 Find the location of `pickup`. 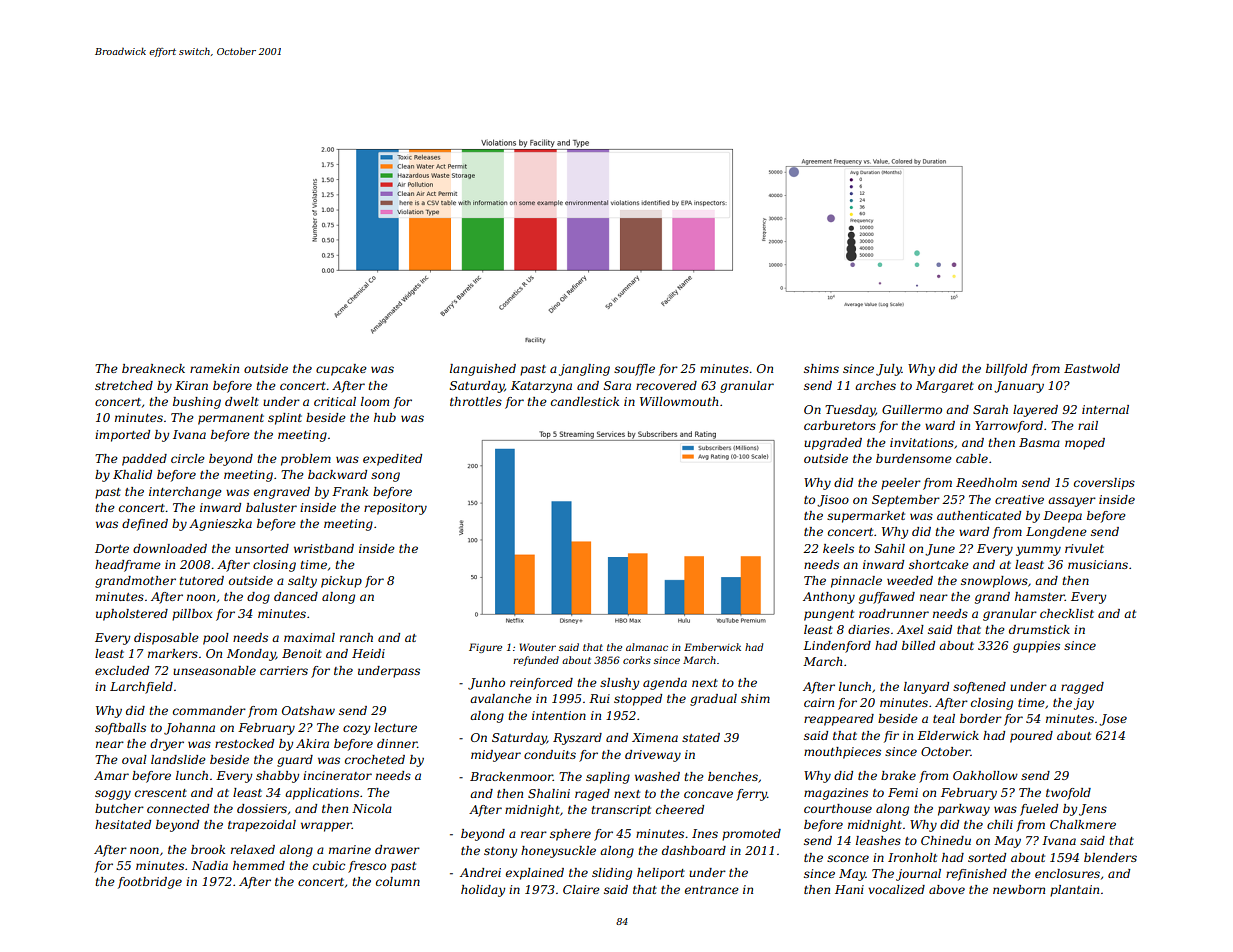

pickup is located at coordinates (341, 582).
